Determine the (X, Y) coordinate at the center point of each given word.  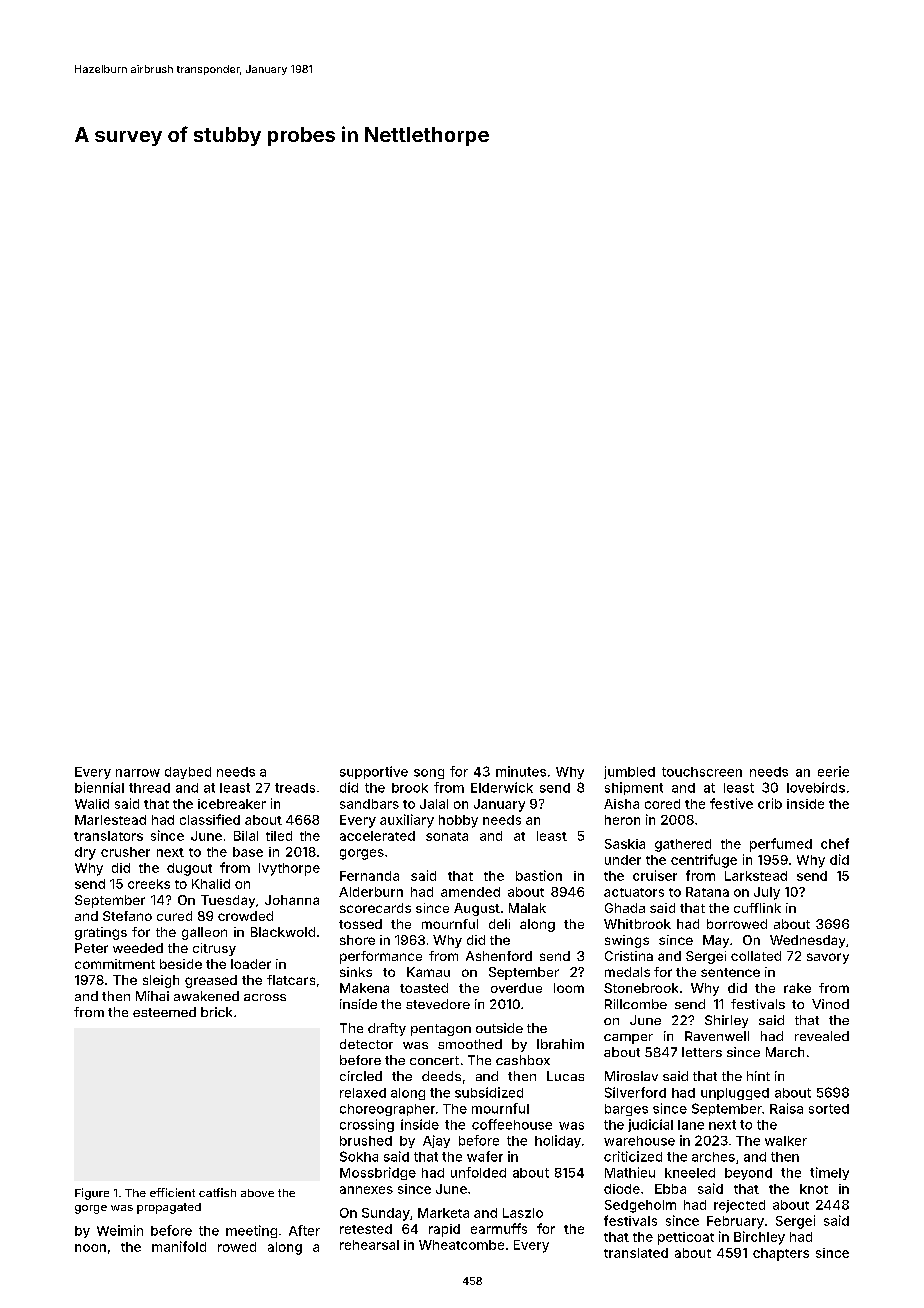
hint (758, 1076)
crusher (125, 852)
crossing (367, 1125)
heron (622, 820)
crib (770, 803)
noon (90, 1248)
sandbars (369, 804)
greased (211, 981)
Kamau (428, 972)
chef (835, 843)
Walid (92, 804)
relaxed (363, 1093)
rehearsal (369, 1245)
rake (797, 988)
